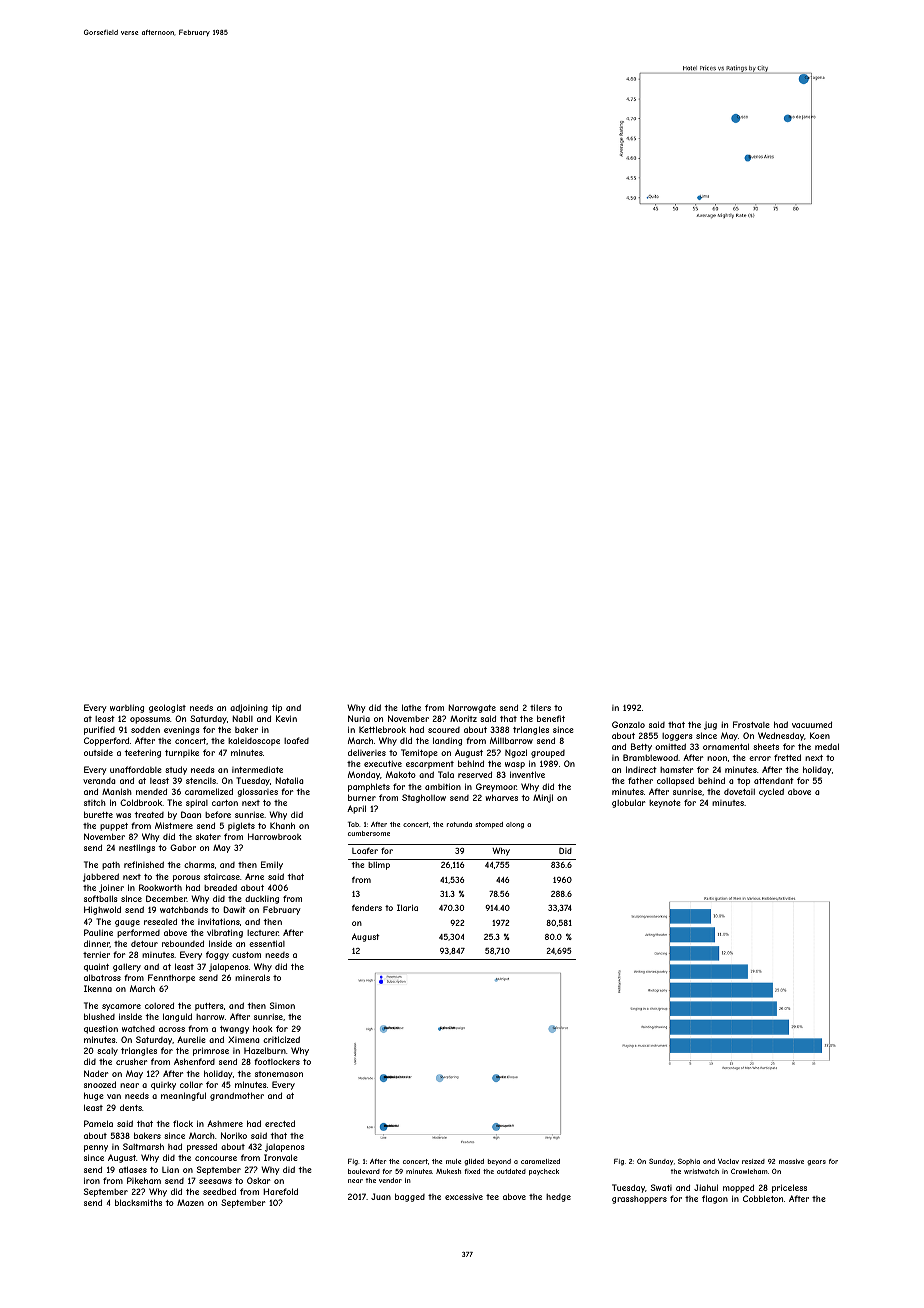 The image size is (924, 1308). What do you see at coordinates (183, 1096) in the page?
I see `meaningful` at bounding box center [183, 1096].
